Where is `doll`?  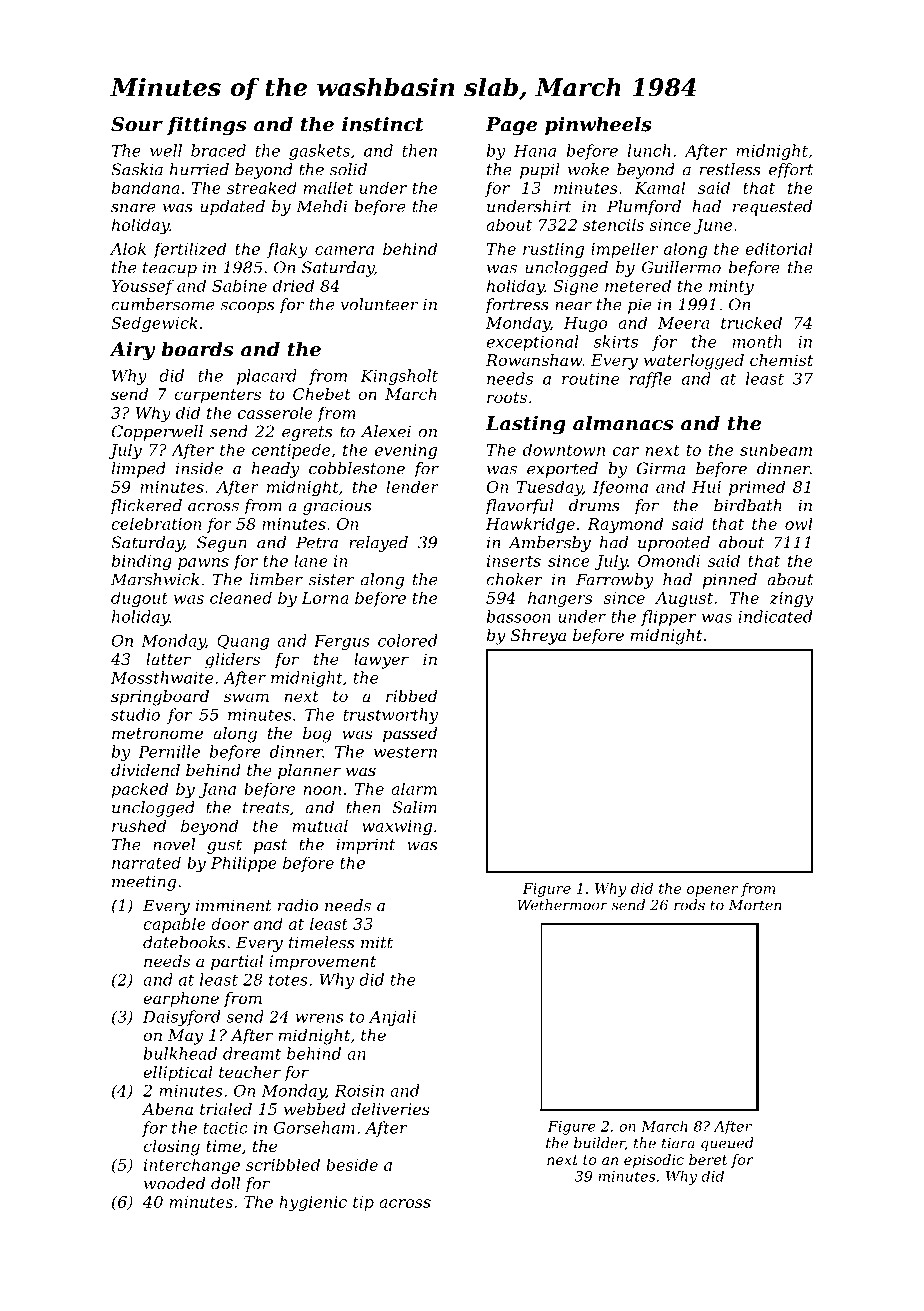 doll is located at coordinates (225, 1183).
